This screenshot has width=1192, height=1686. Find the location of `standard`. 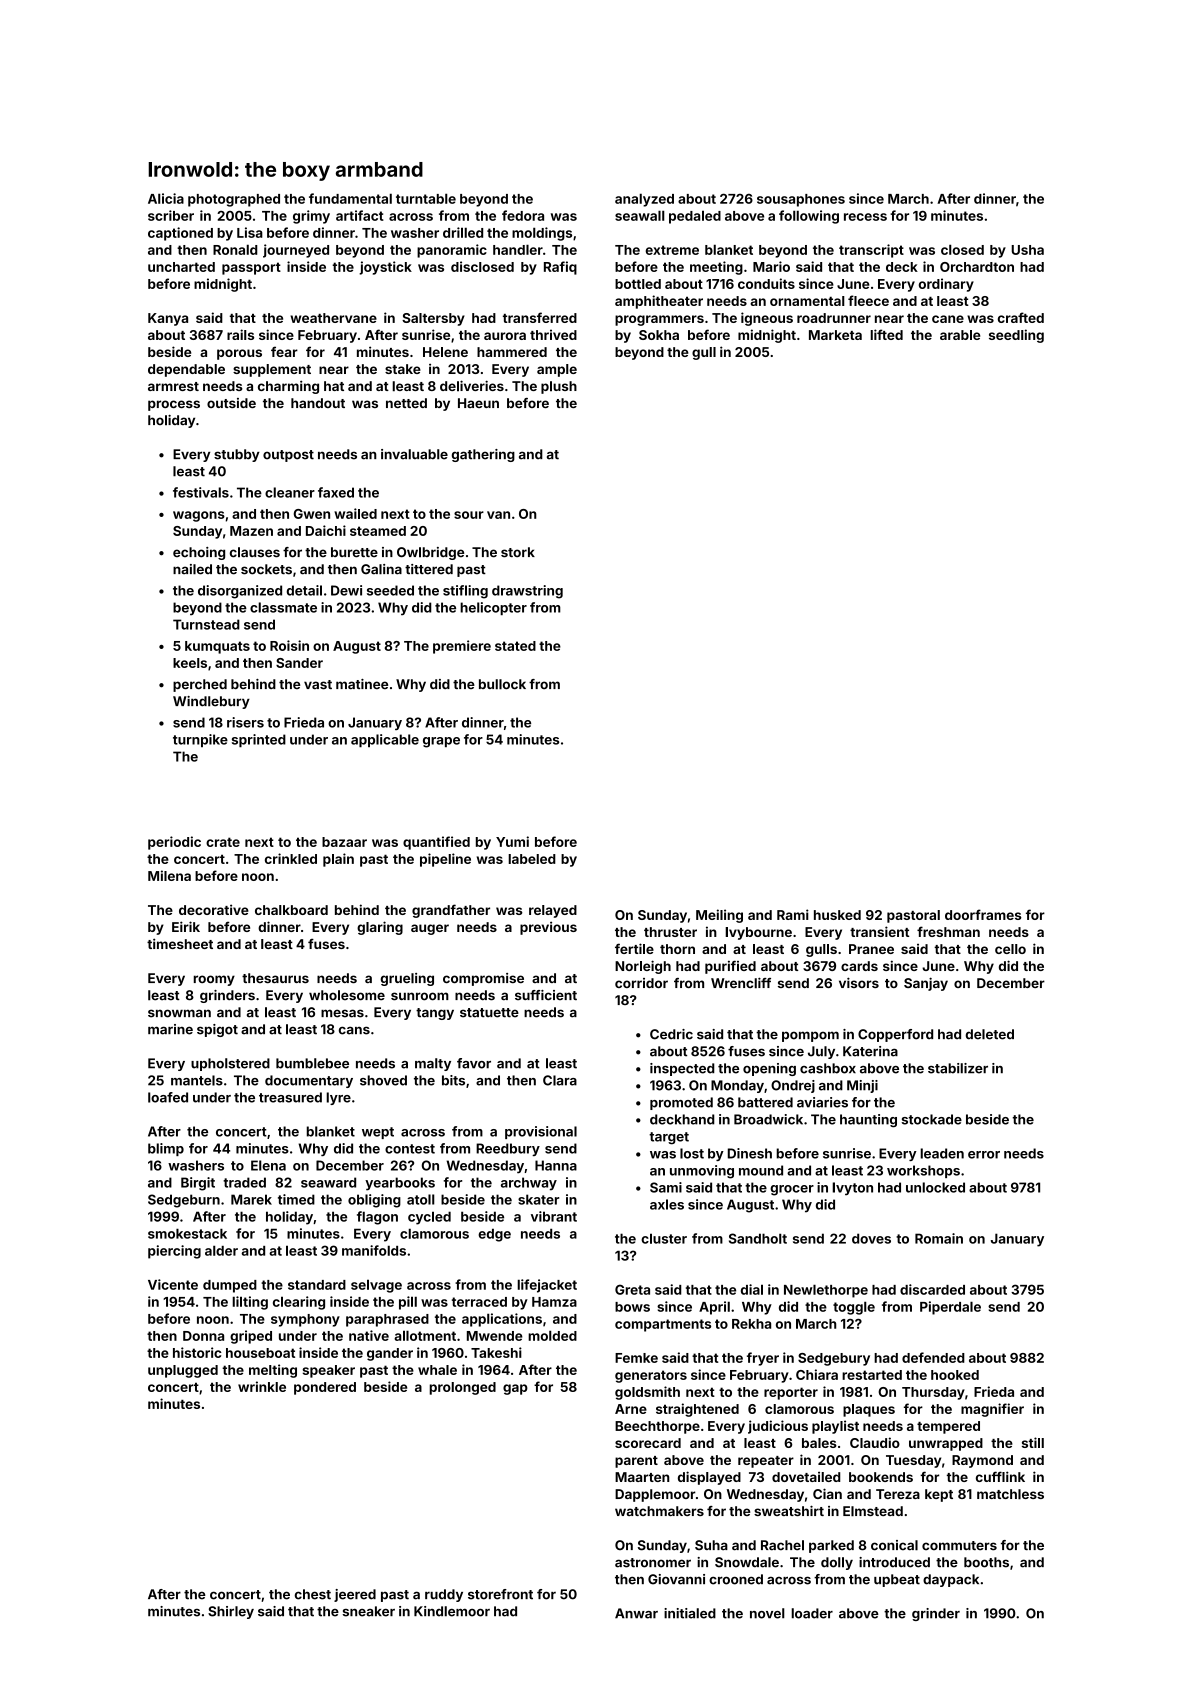

standard is located at coordinates (317, 1285).
